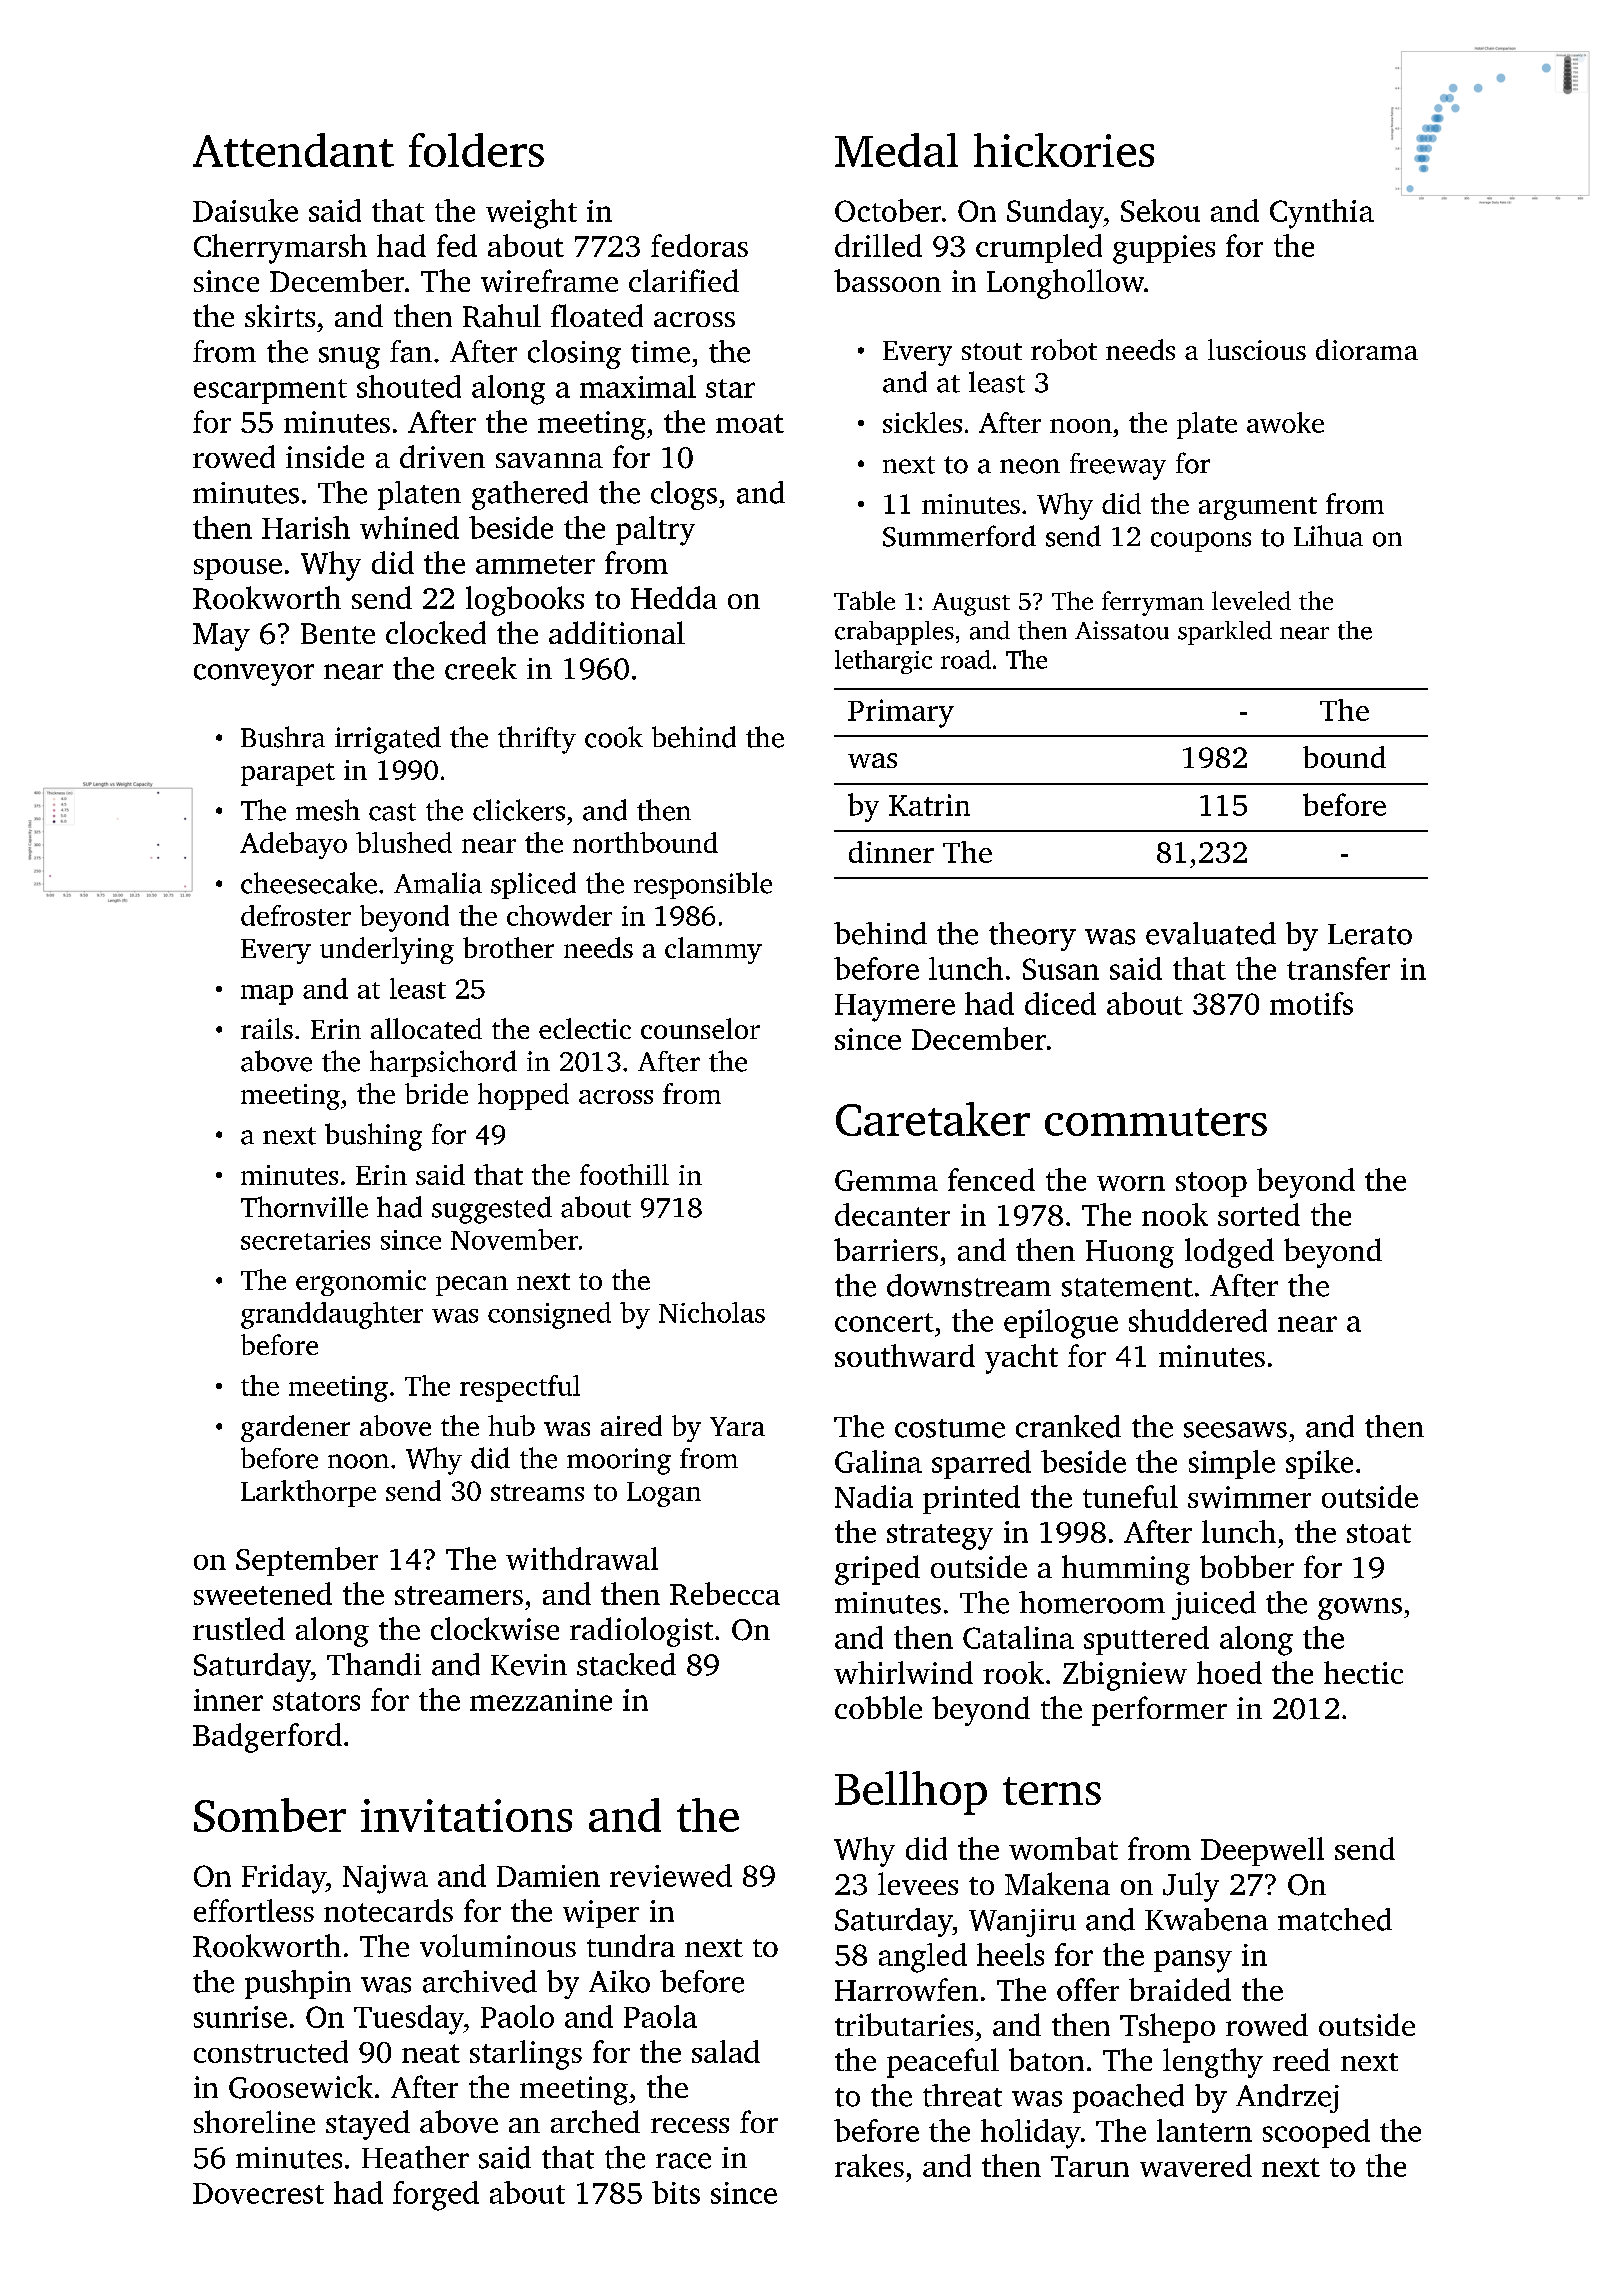  What do you see at coordinates (1206, 1919) in the image?
I see `Kwabena` at bounding box center [1206, 1919].
